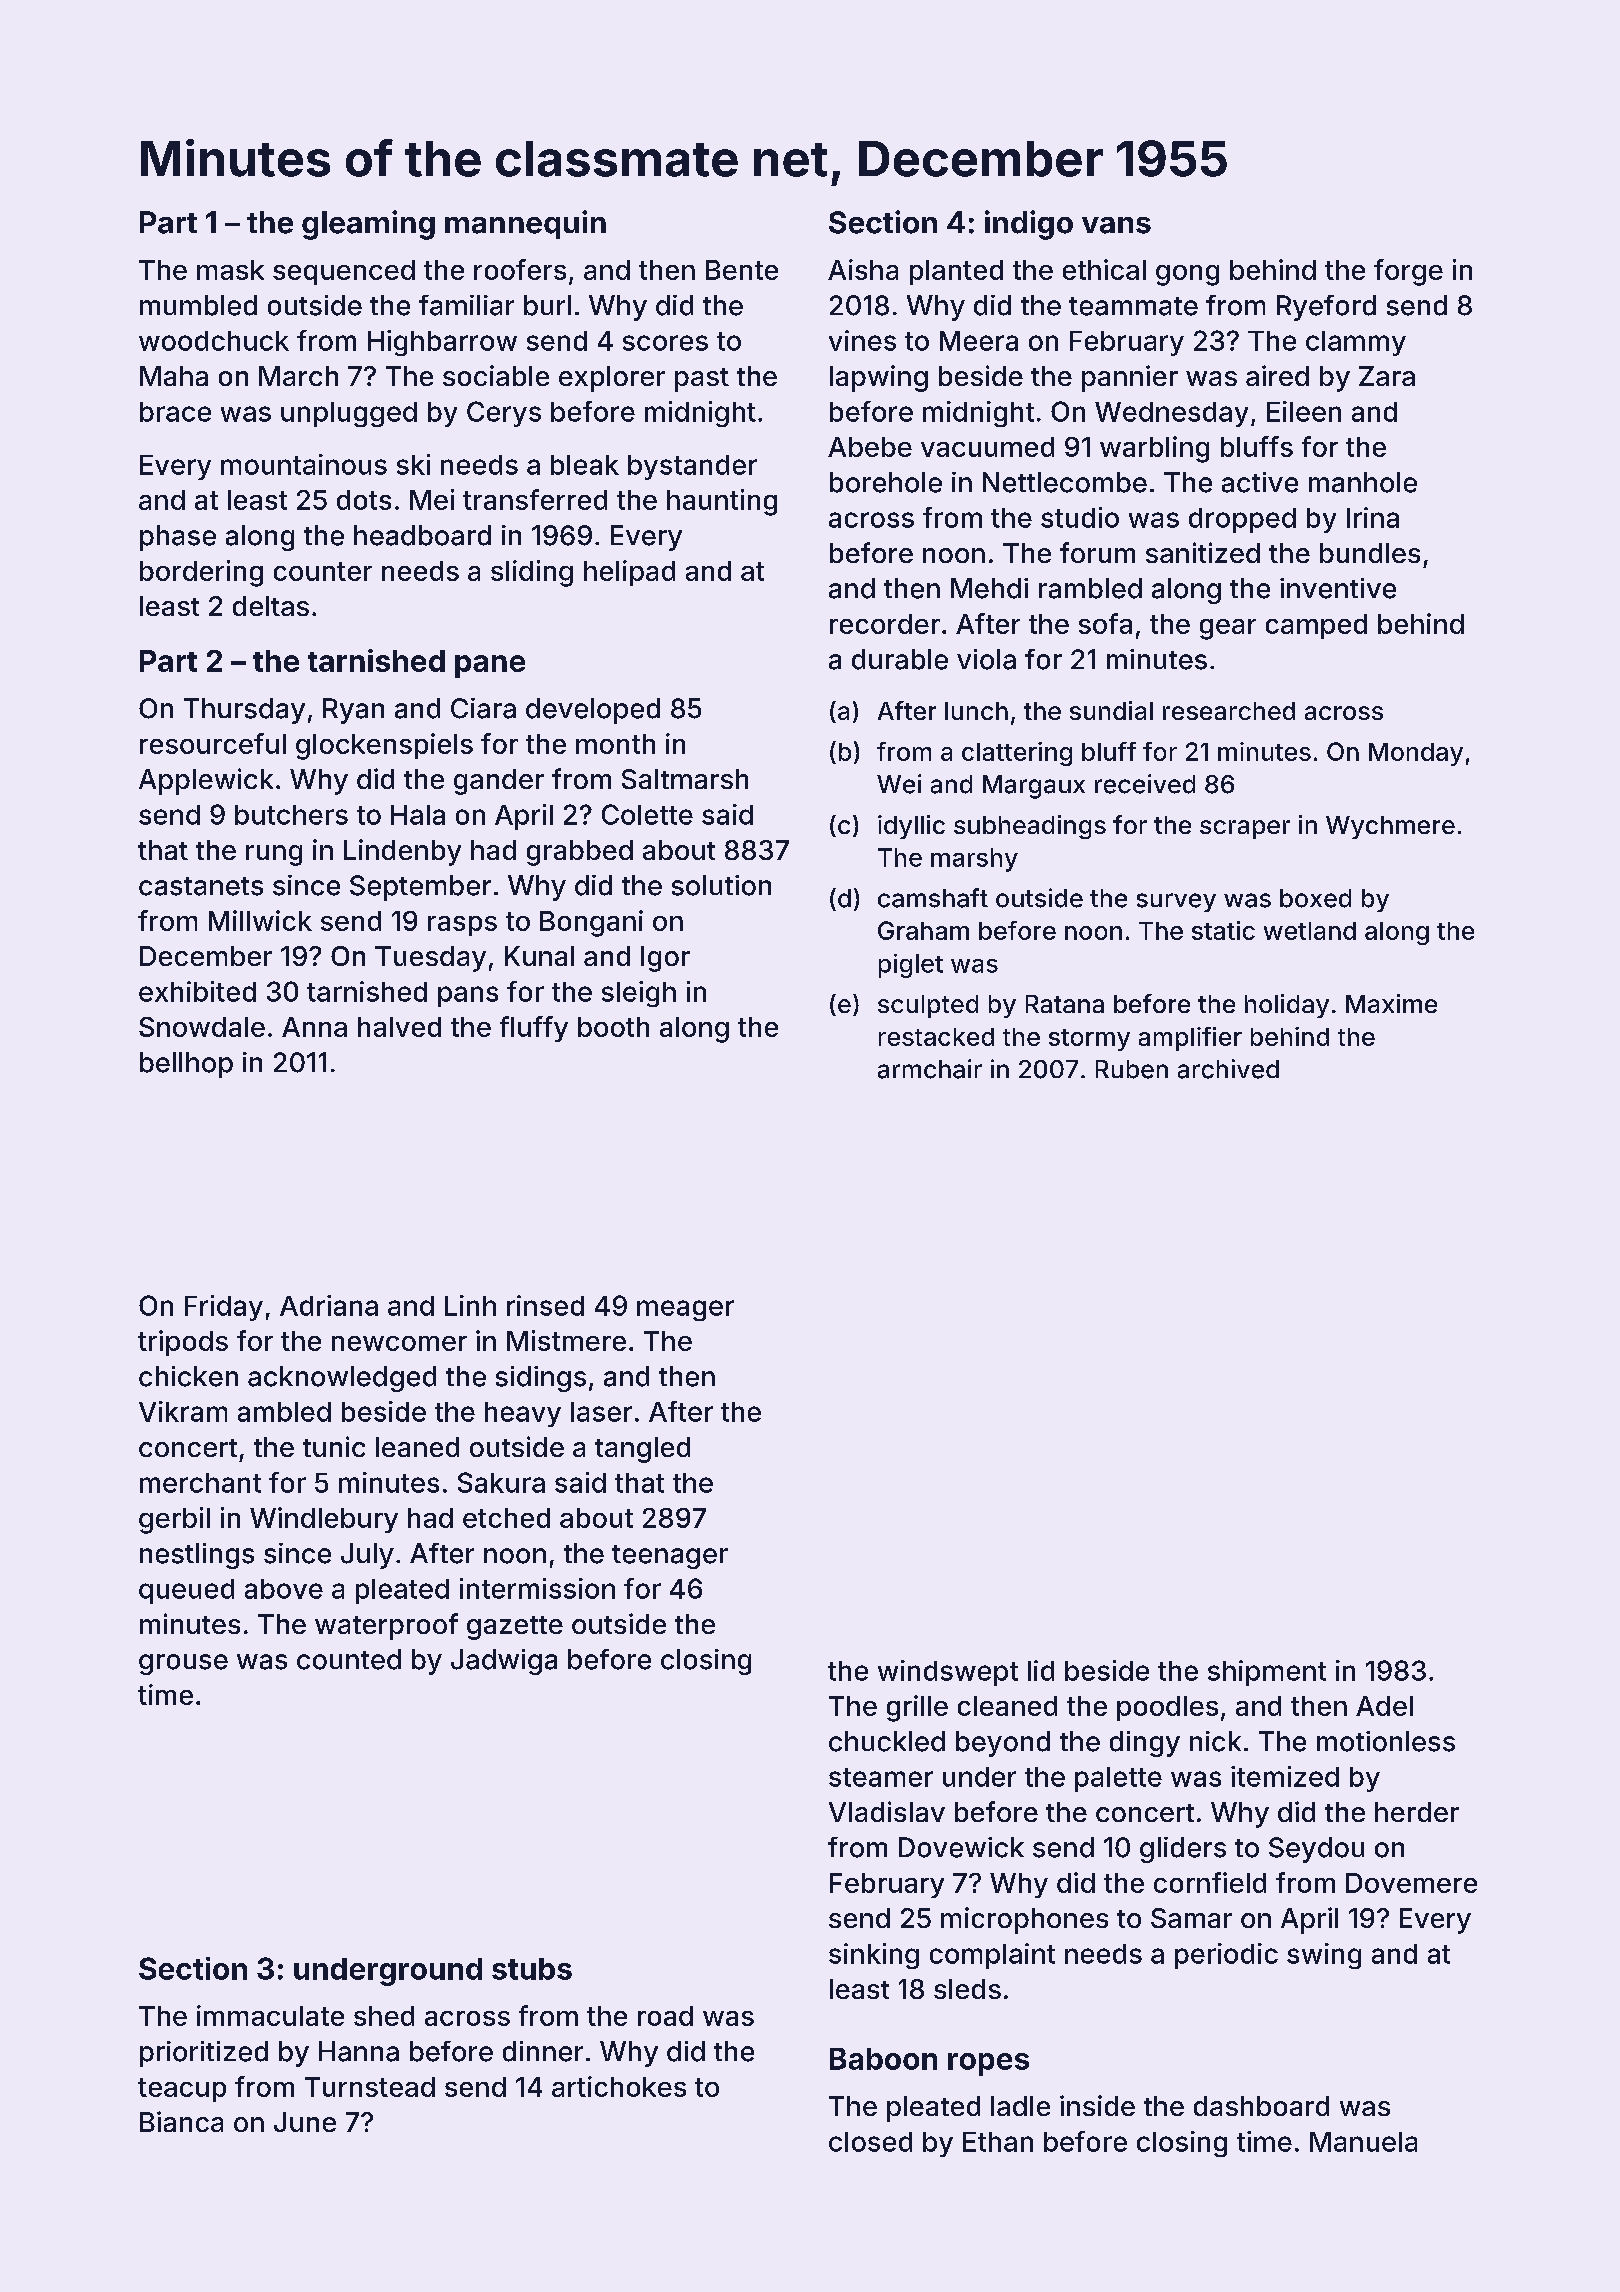  What do you see at coordinates (1267, 1673) in the page?
I see `shipment` at bounding box center [1267, 1673].
